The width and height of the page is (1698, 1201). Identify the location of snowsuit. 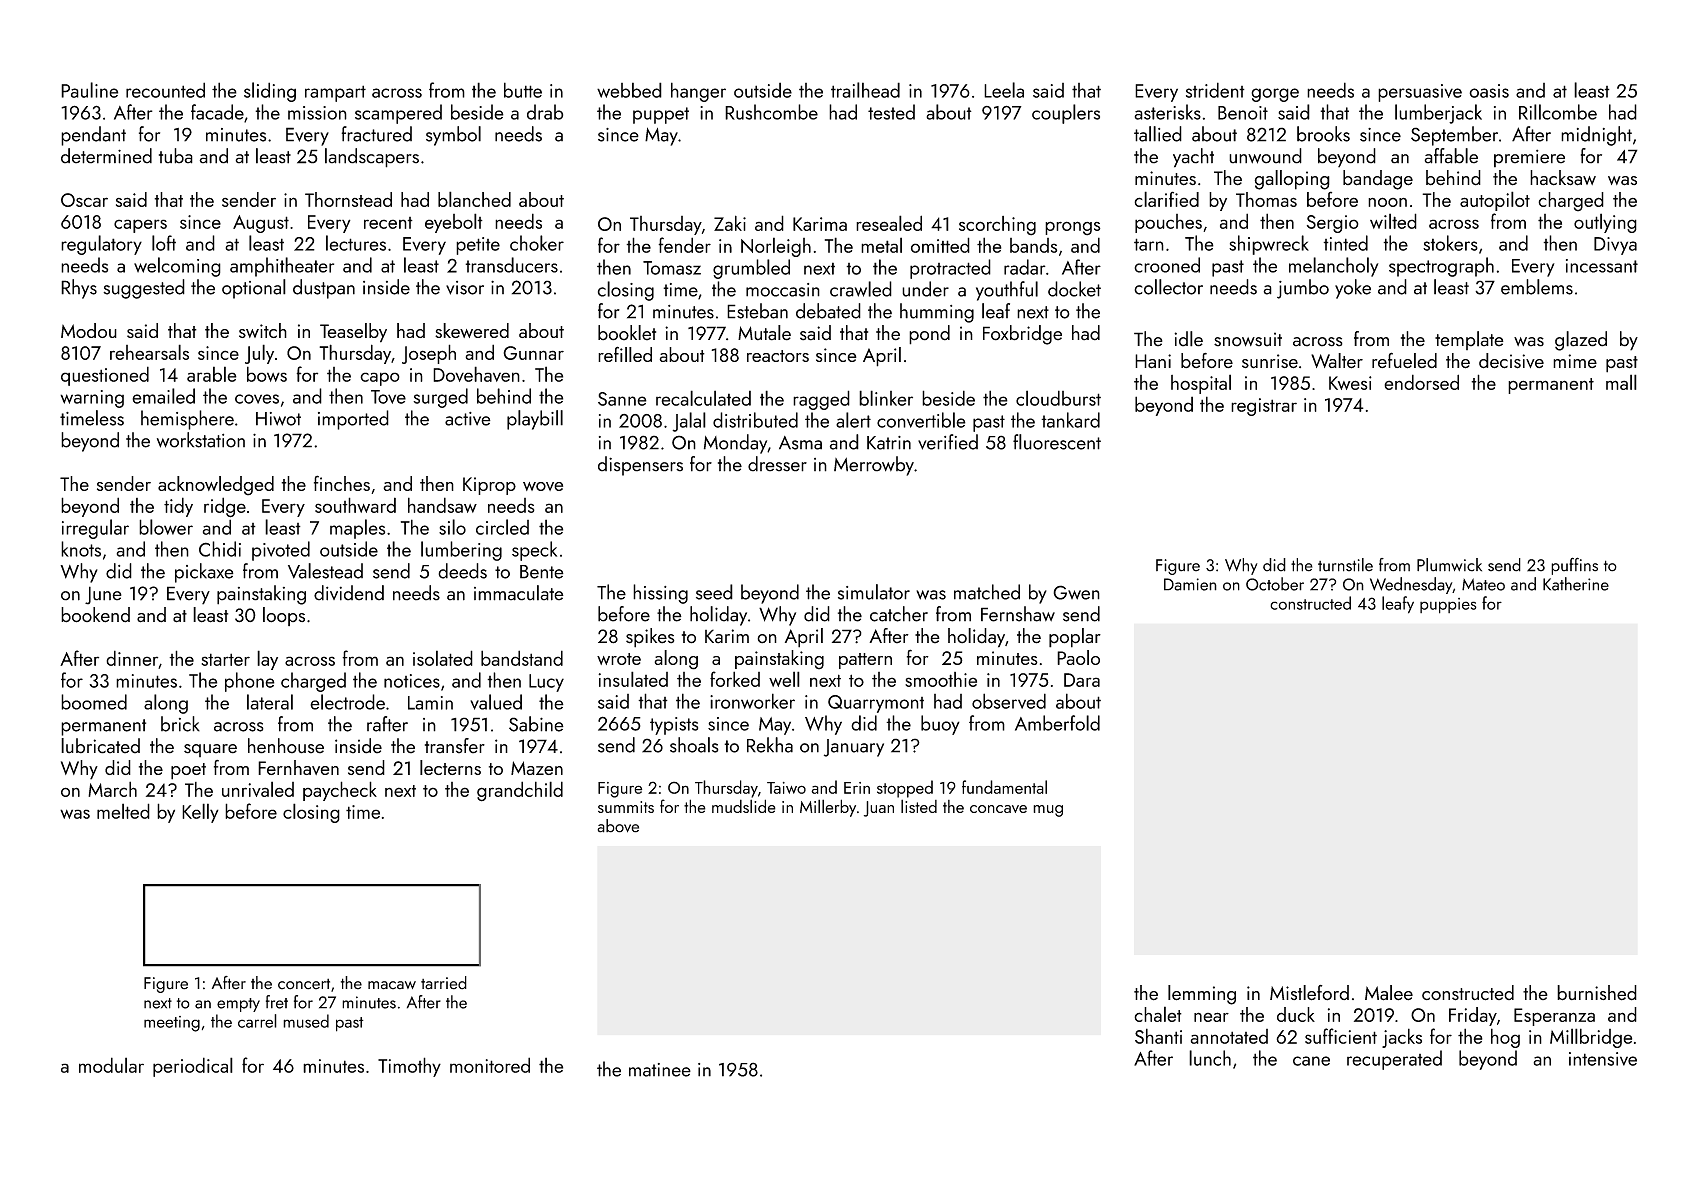
(1248, 339).
